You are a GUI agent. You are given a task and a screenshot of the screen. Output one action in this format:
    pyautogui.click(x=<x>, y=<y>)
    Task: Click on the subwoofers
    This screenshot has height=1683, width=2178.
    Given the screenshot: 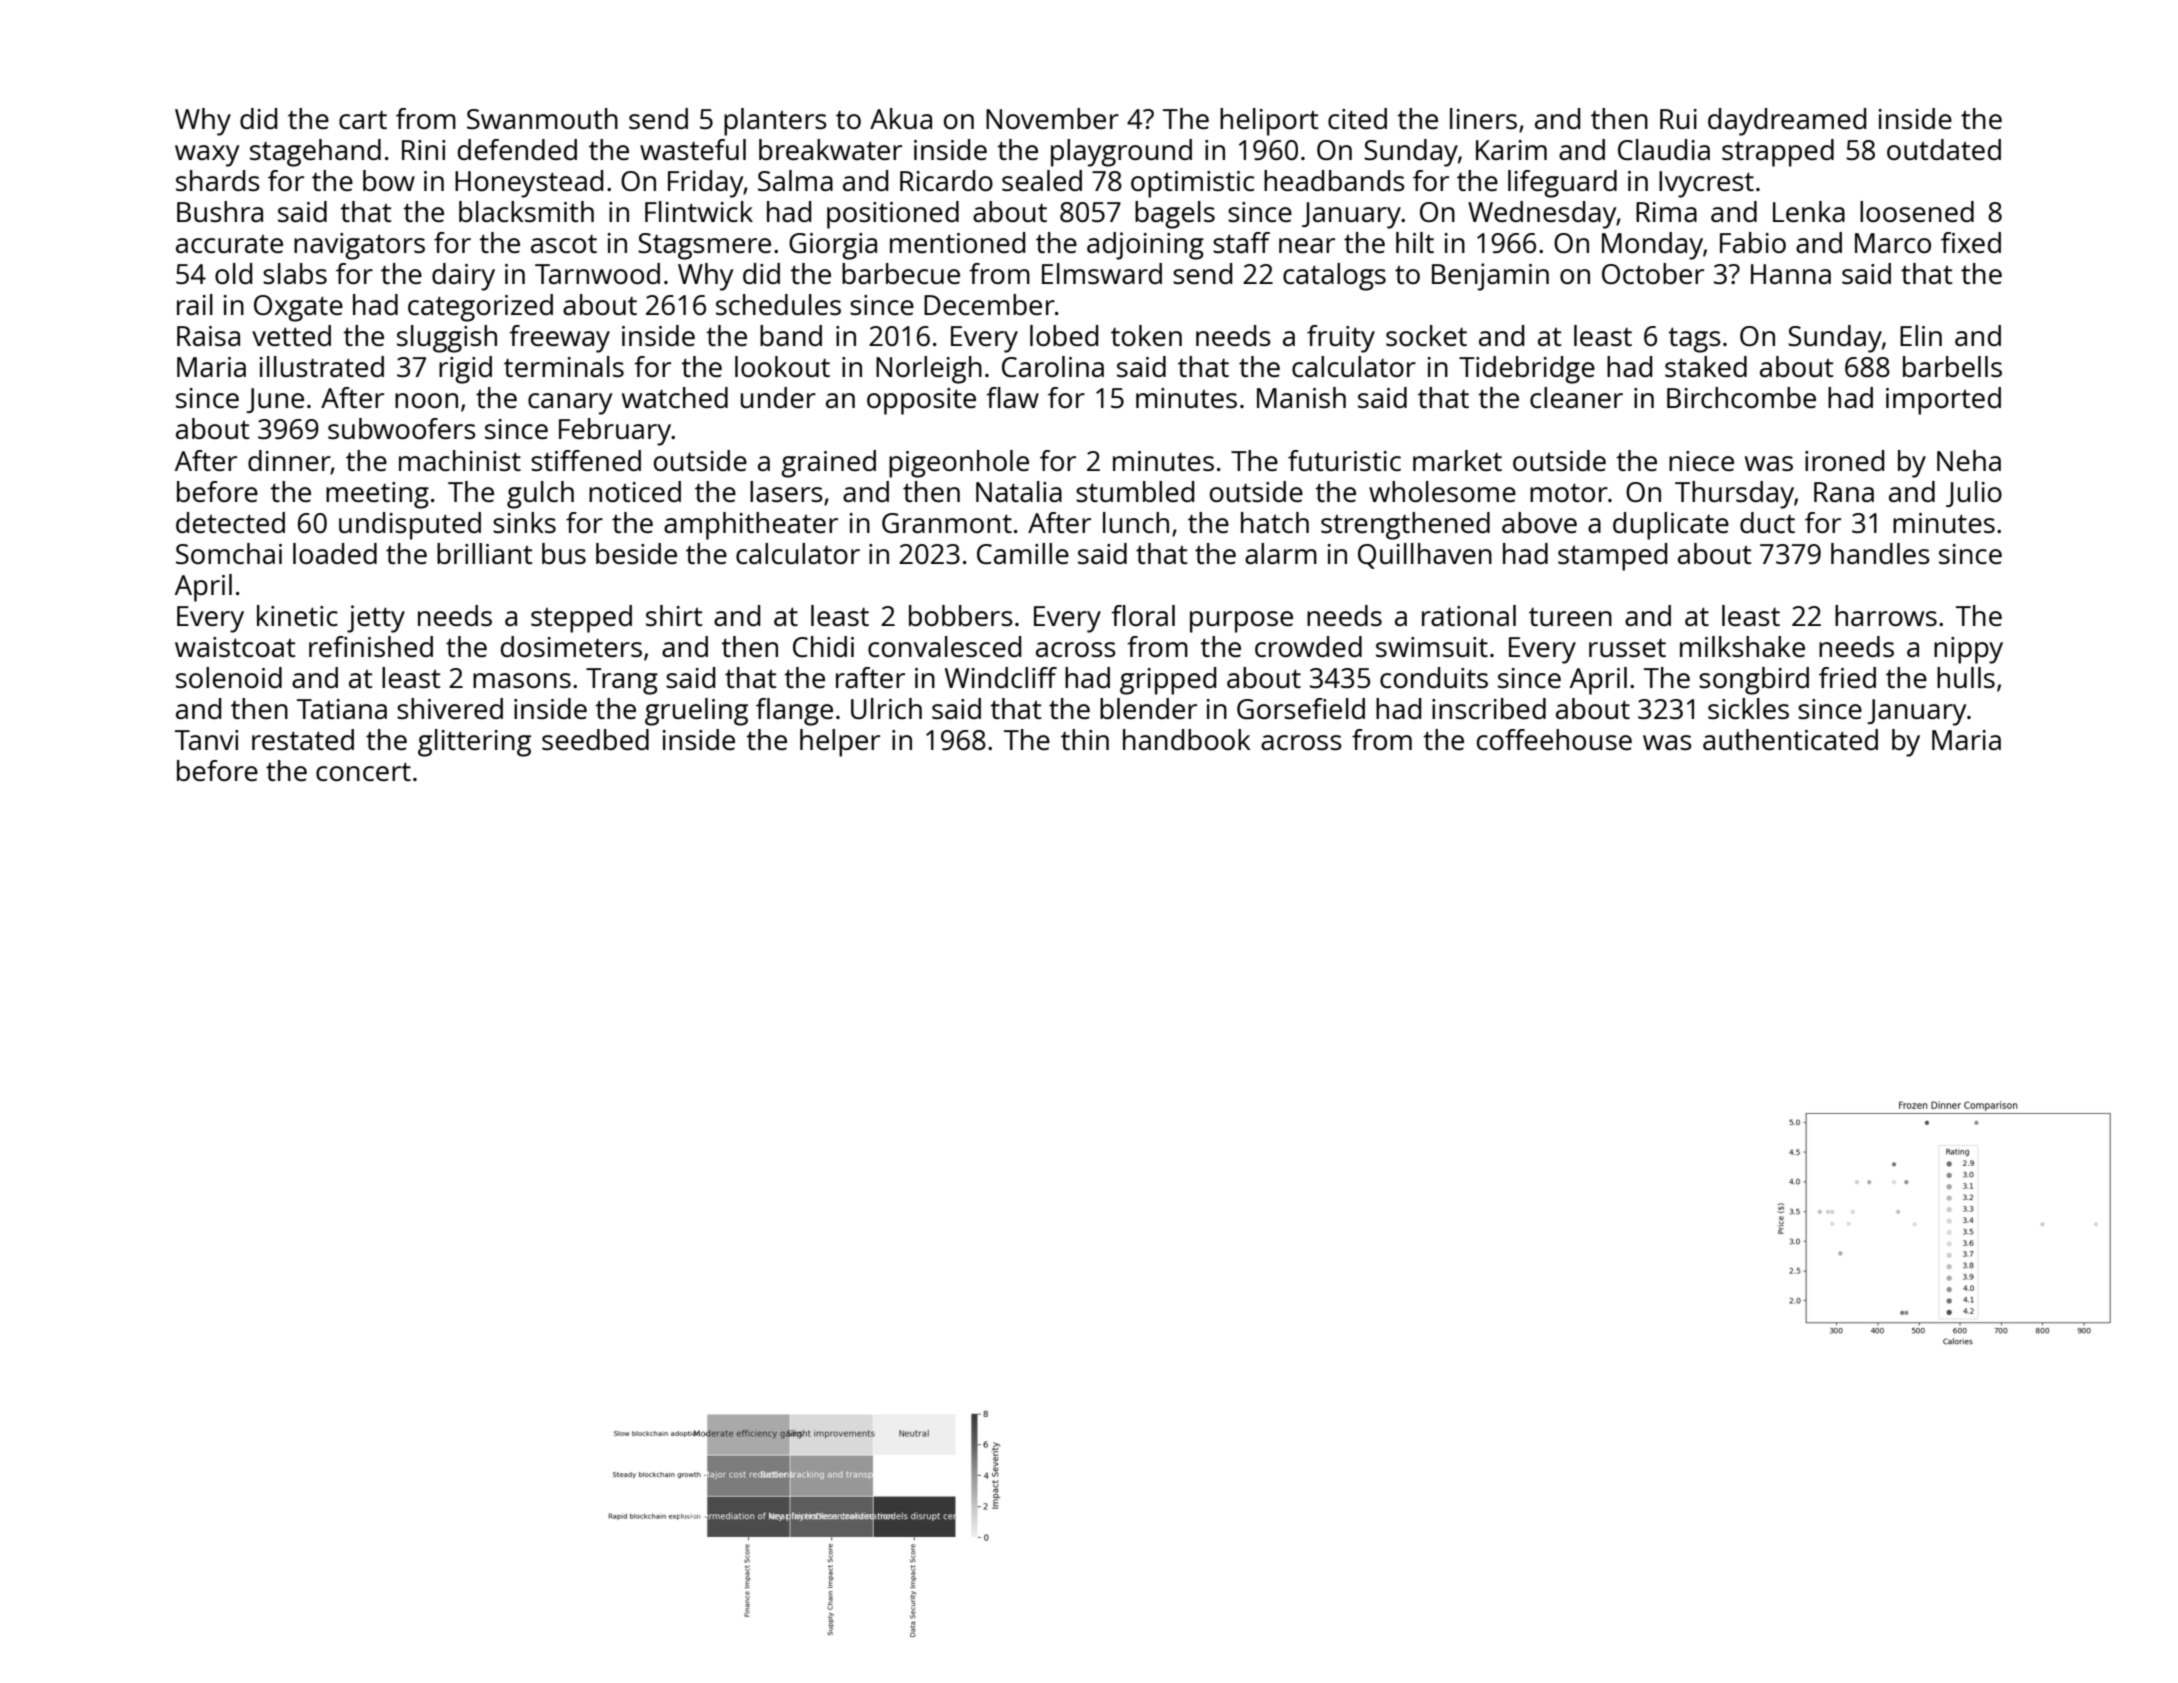 What is the action you would take?
    pyautogui.click(x=402, y=428)
